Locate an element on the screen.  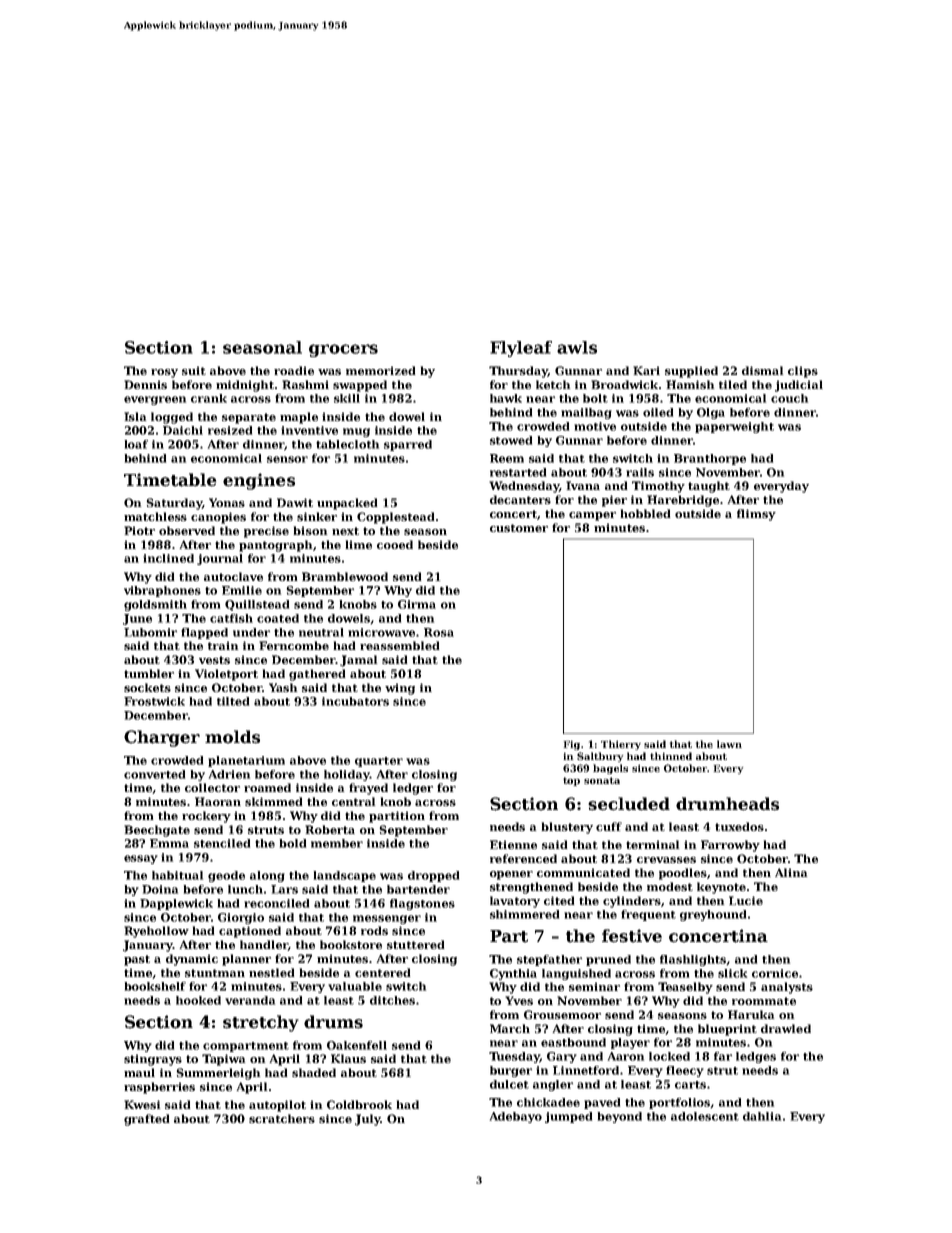
geode is located at coordinates (226, 876).
